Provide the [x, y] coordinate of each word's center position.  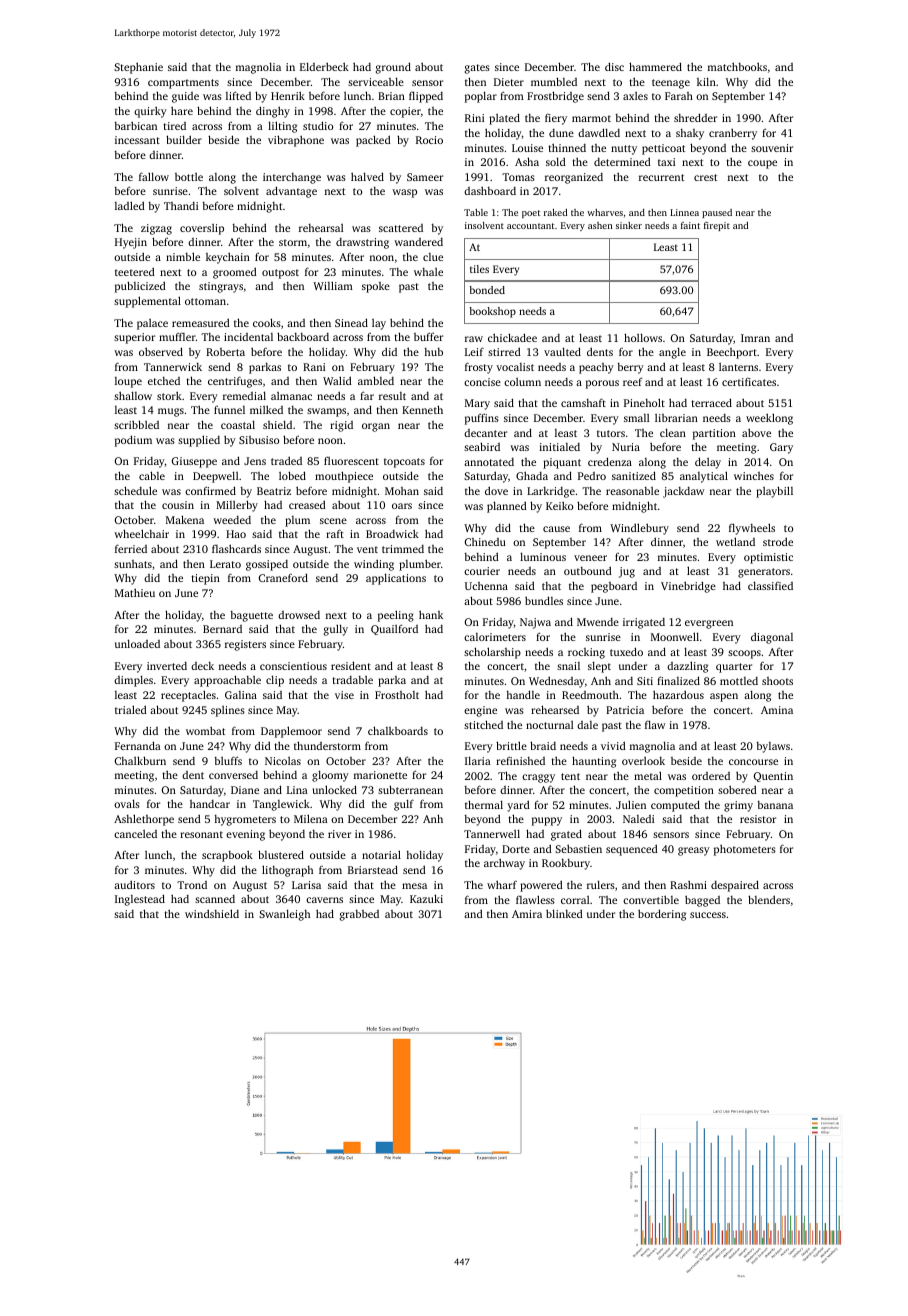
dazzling [687, 667]
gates [477, 69]
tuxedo [626, 651]
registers [245, 645]
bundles [544, 600]
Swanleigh [284, 915]
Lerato [225, 564]
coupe [762, 164]
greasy [694, 851]
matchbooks [737, 66]
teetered [135, 271]
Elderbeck [324, 66]
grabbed [359, 915]
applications [396, 579]
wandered [418, 242]
